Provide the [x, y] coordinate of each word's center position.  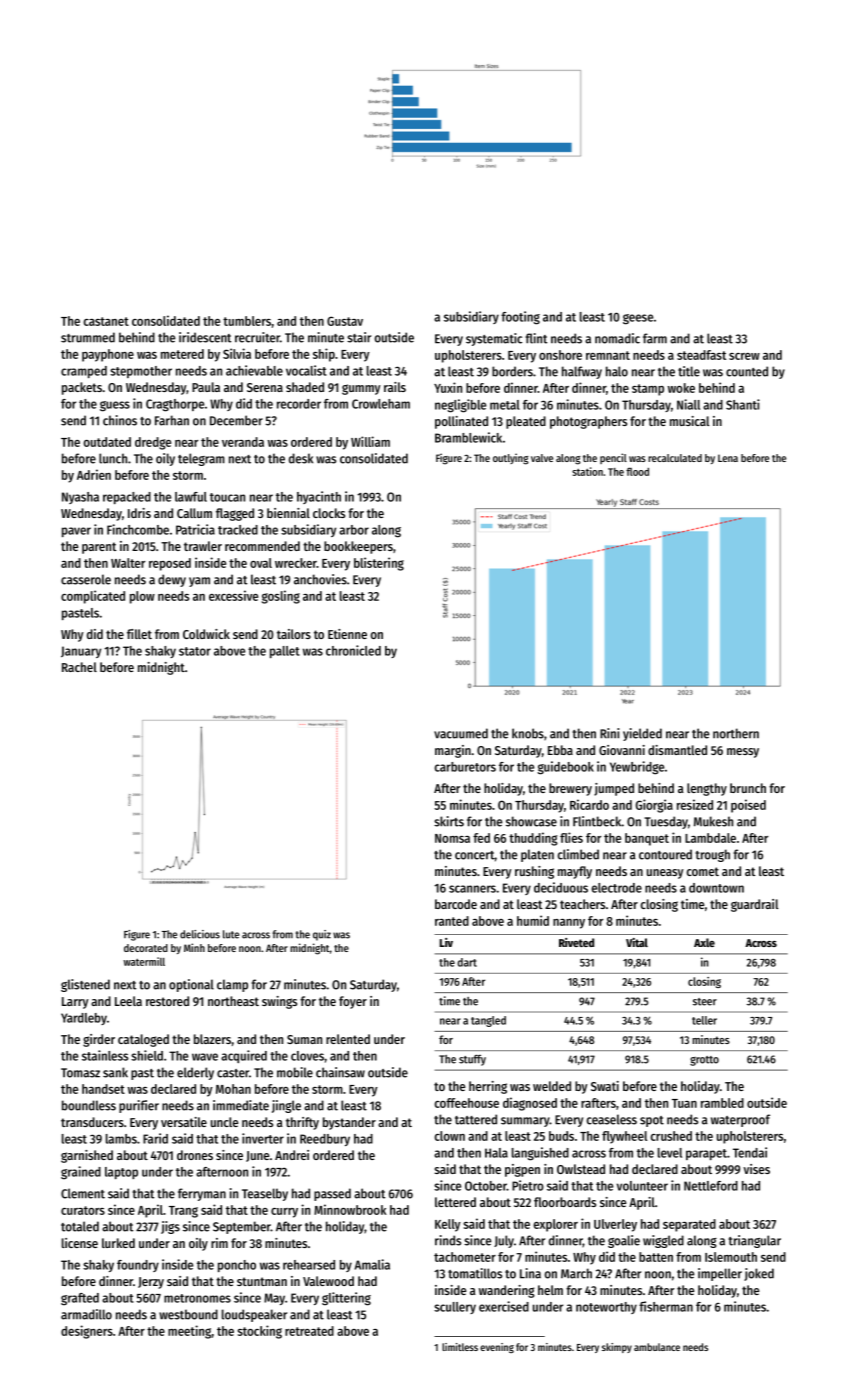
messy [743, 753]
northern [736, 733]
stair [359, 337]
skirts [449, 821]
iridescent [205, 337]
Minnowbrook [350, 1209]
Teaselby [265, 1194]
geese [638, 319]
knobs [528, 733]
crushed [671, 1136]
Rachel [79, 667]
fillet [139, 634]
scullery [455, 1308]
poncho [237, 1266]
